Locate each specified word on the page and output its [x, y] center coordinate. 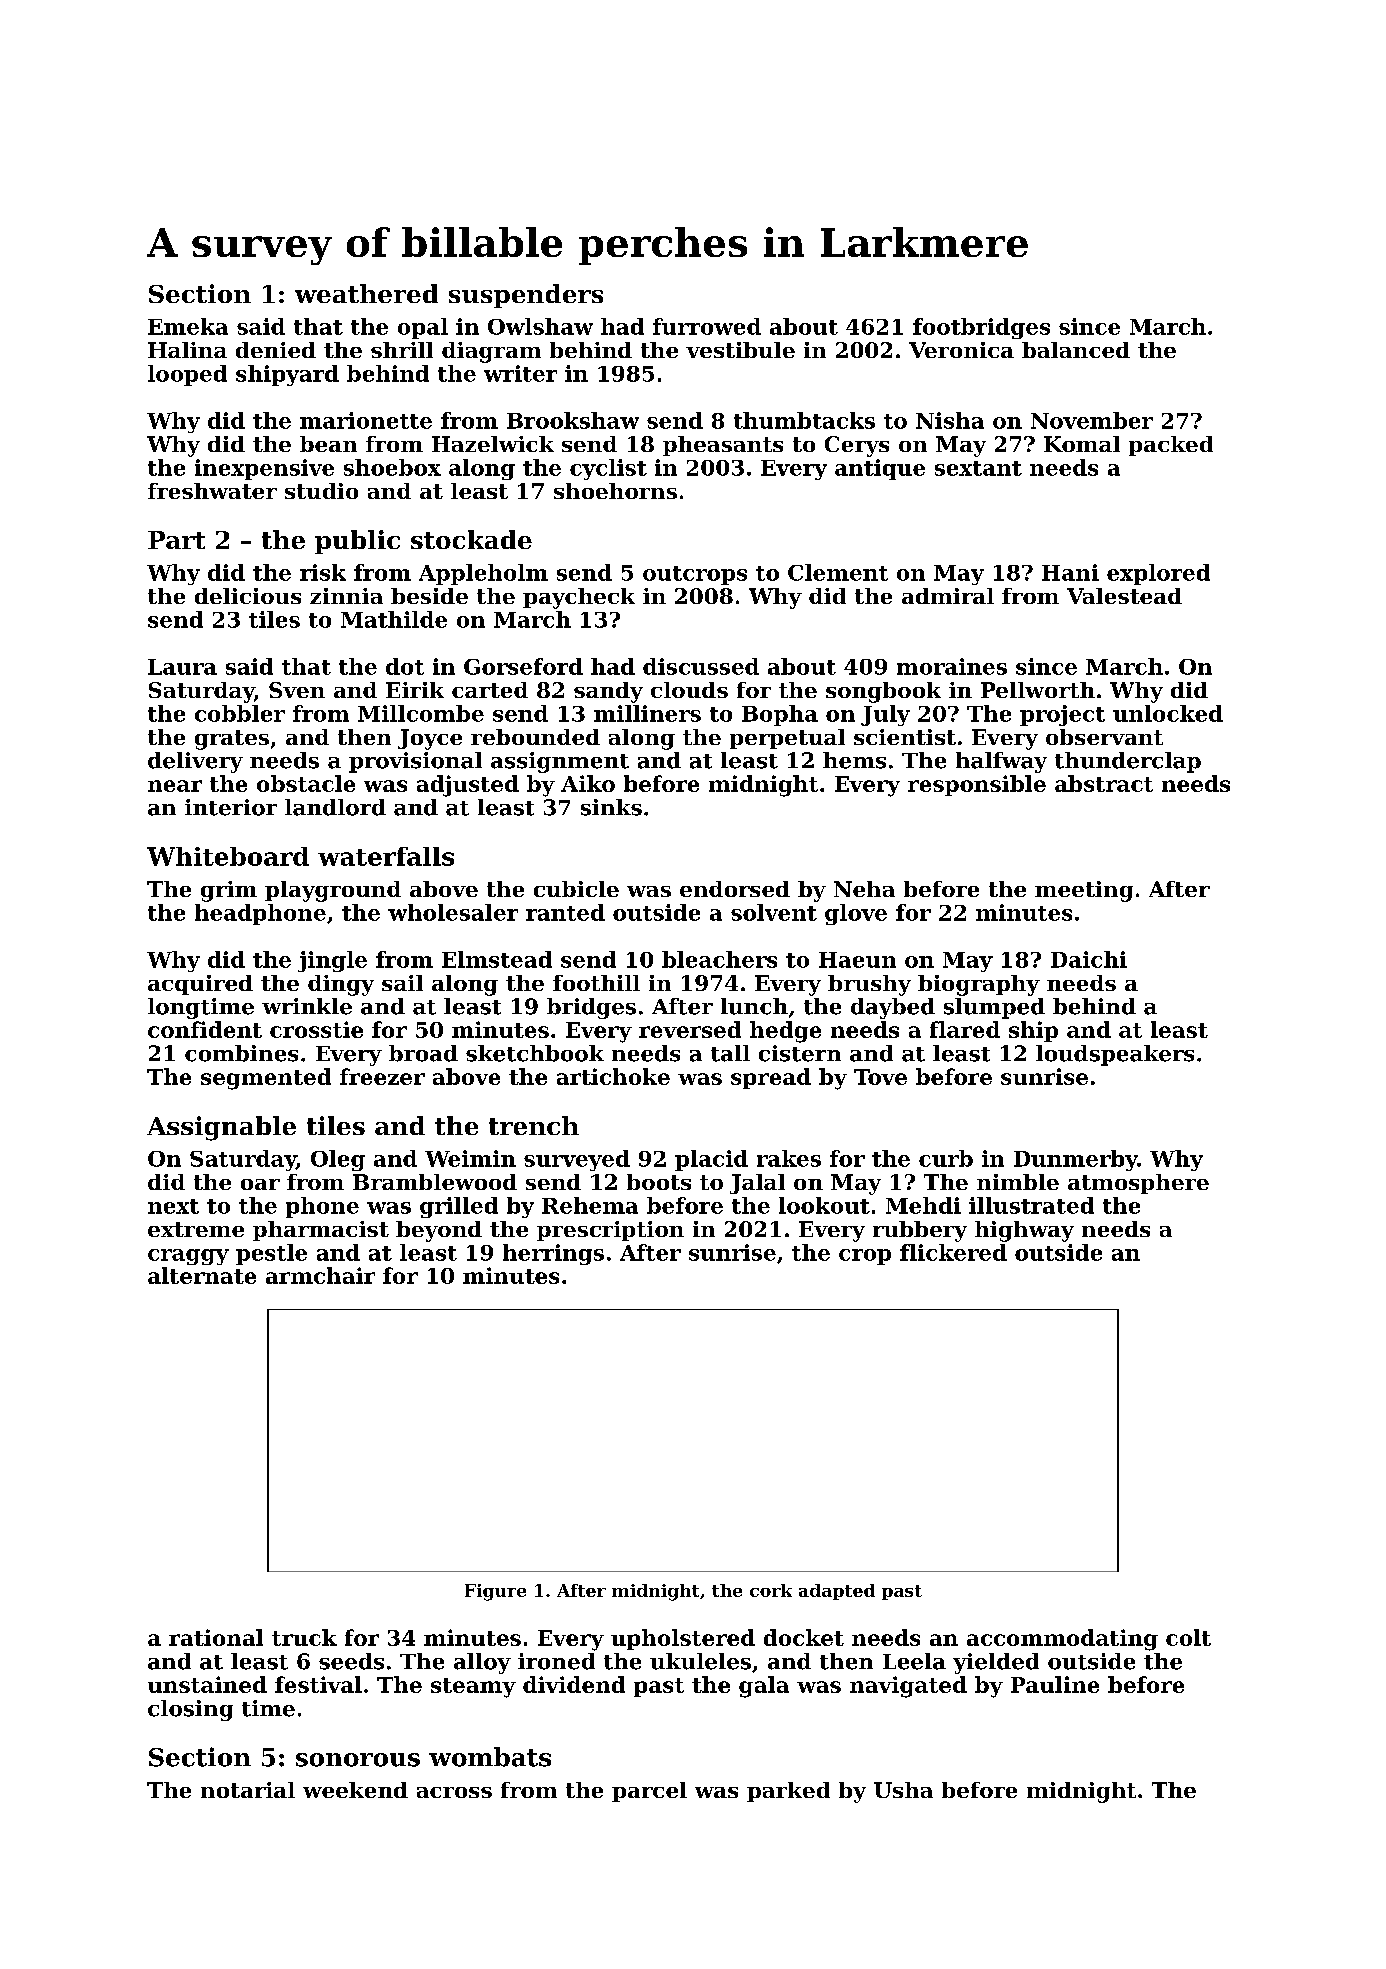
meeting [1084, 891]
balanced [1076, 350]
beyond [439, 1231]
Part [176, 540]
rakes [789, 1158]
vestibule [740, 350]
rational [216, 1637]
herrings [553, 1254]
